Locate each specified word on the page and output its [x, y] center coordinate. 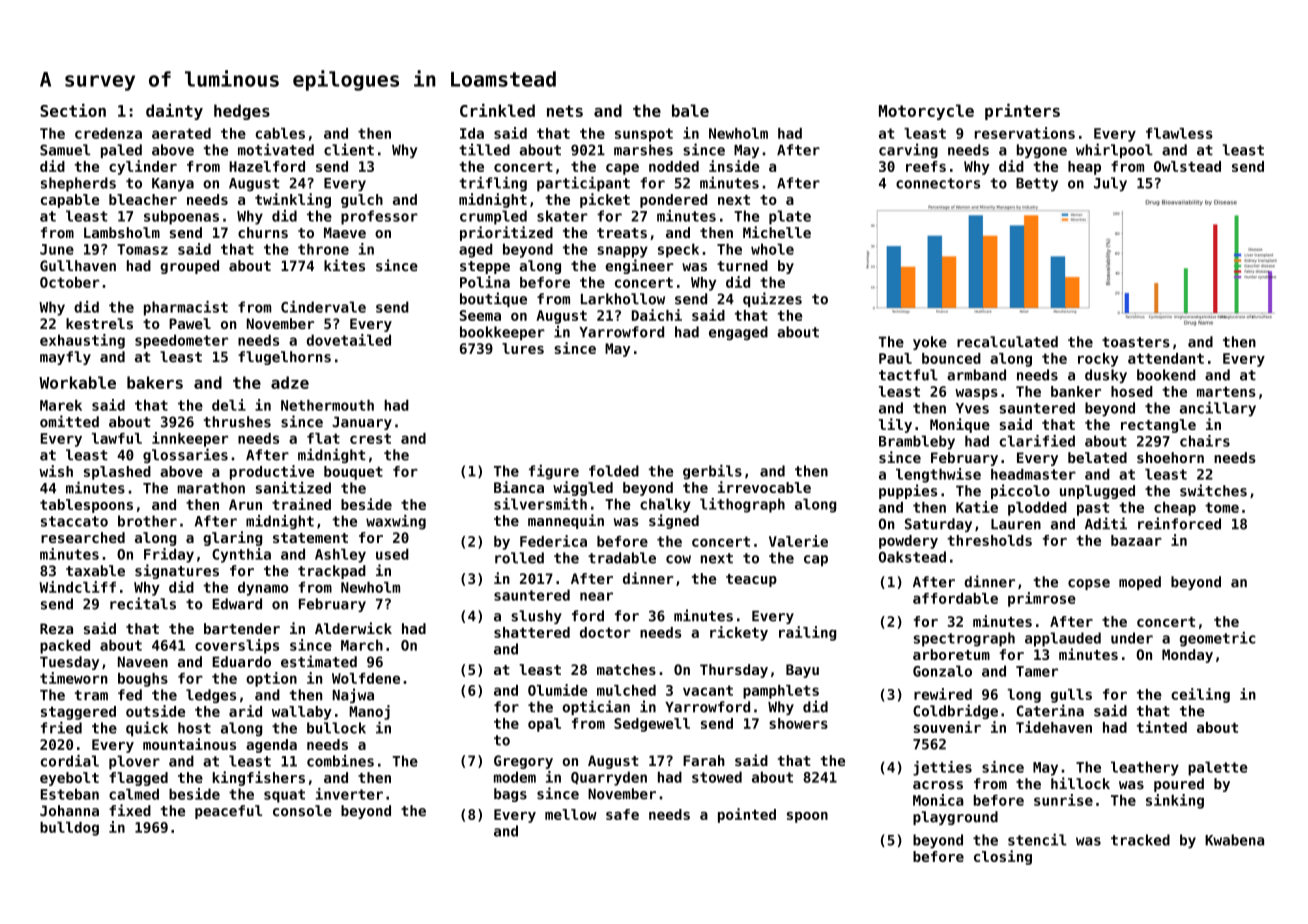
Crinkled [497, 110]
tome [1222, 507]
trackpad [332, 572]
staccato [74, 521]
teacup [751, 580]
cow [678, 559]
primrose [1042, 599]
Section [73, 110]
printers [1022, 112]
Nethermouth [327, 405]
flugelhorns [284, 358]
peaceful [228, 812]
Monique [960, 425]
